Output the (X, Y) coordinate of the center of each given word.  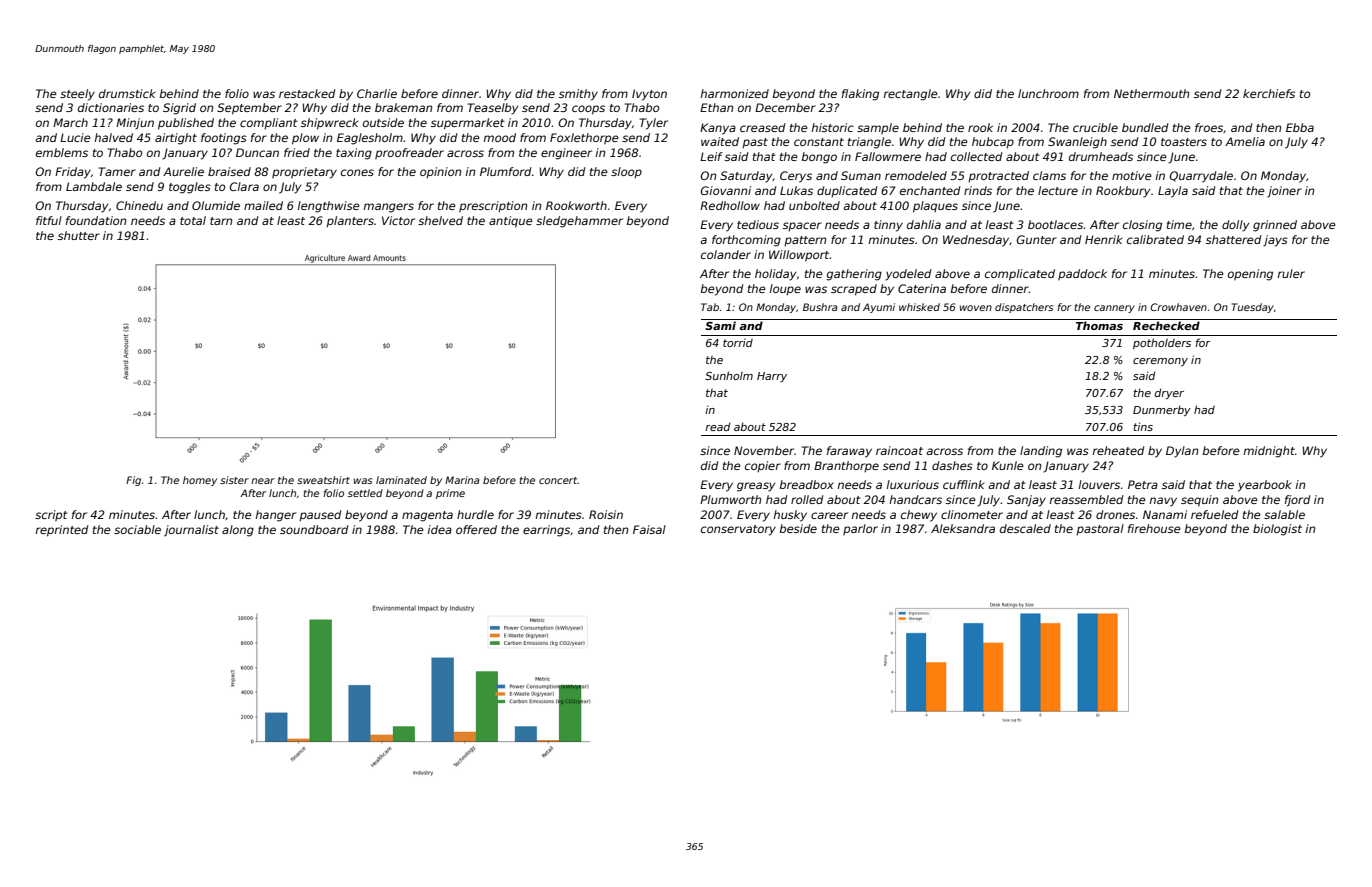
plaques (935, 207)
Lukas (796, 190)
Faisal (649, 529)
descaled (1025, 528)
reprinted (62, 531)
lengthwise (328, 207)
